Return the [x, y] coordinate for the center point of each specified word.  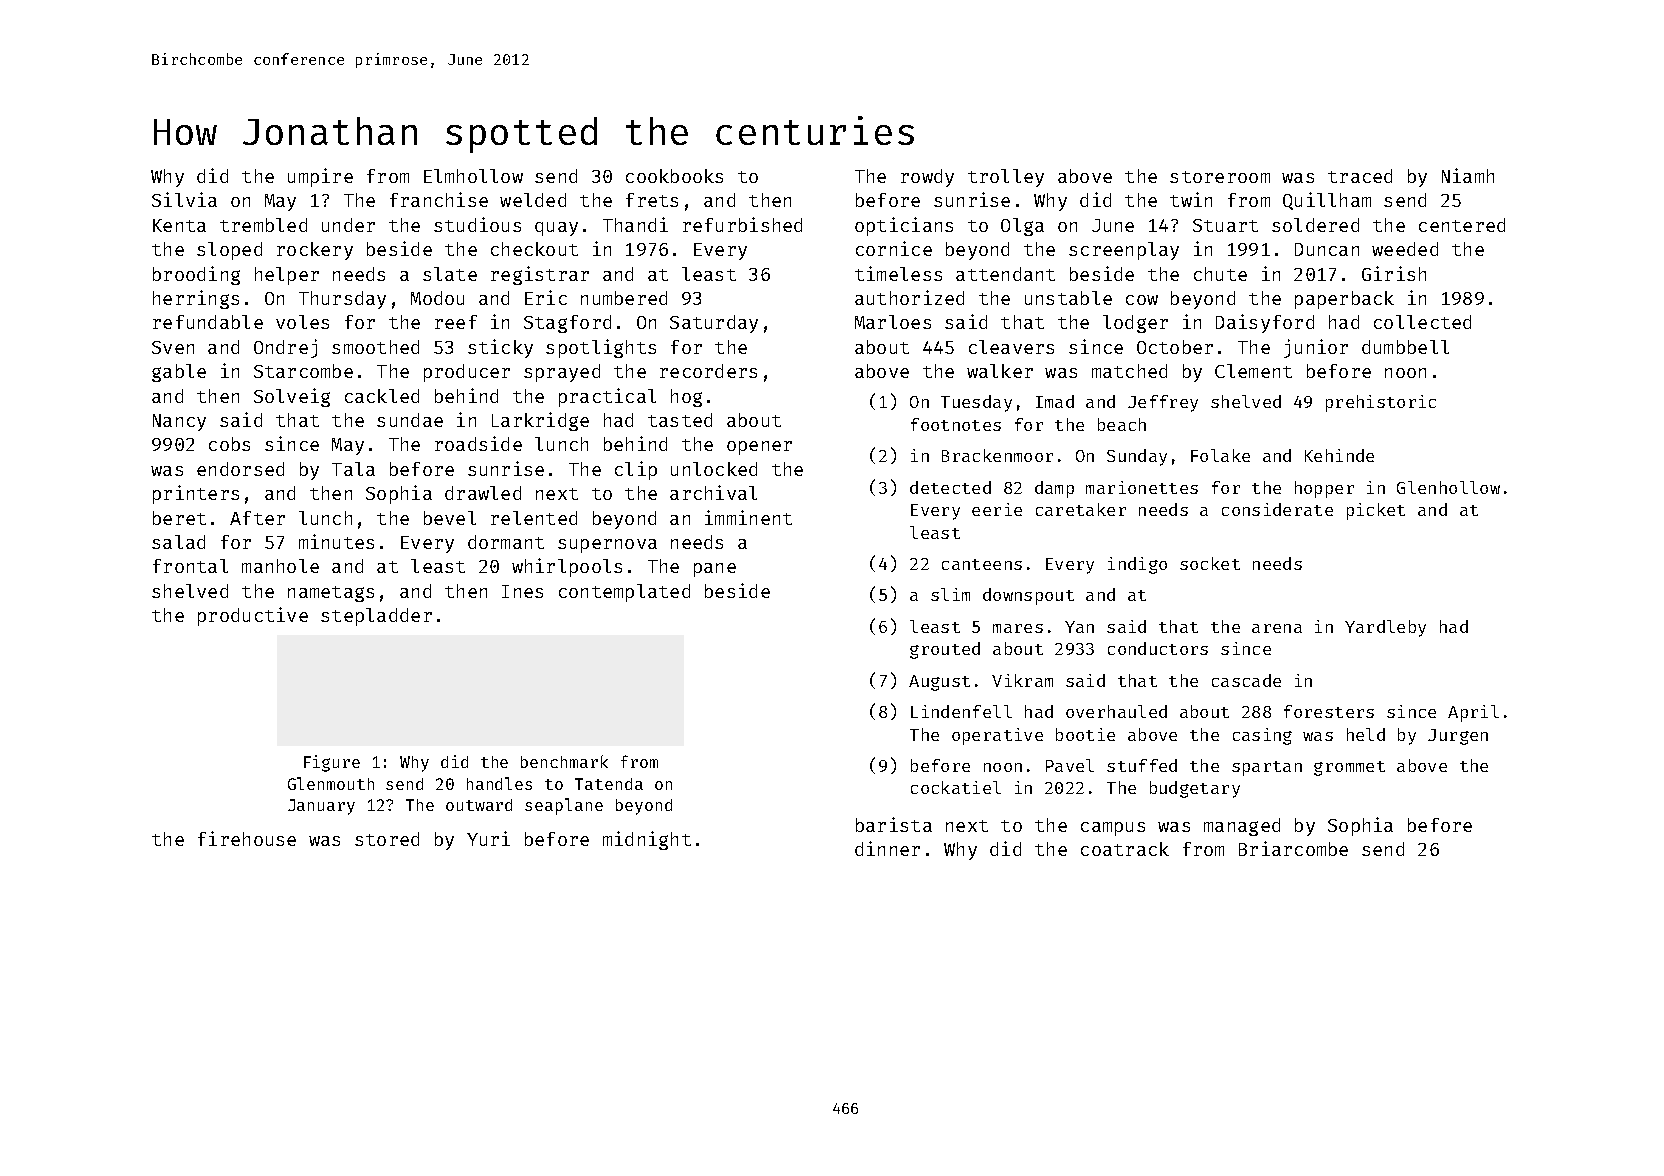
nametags [331, 594]
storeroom [1220, 177]
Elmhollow [473, 176]
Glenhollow [1448, 487]
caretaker [1081, 509]
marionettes [1142, 487]
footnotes [956, 424]
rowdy [927, 178]
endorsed [240, 469]
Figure [332, 763]
